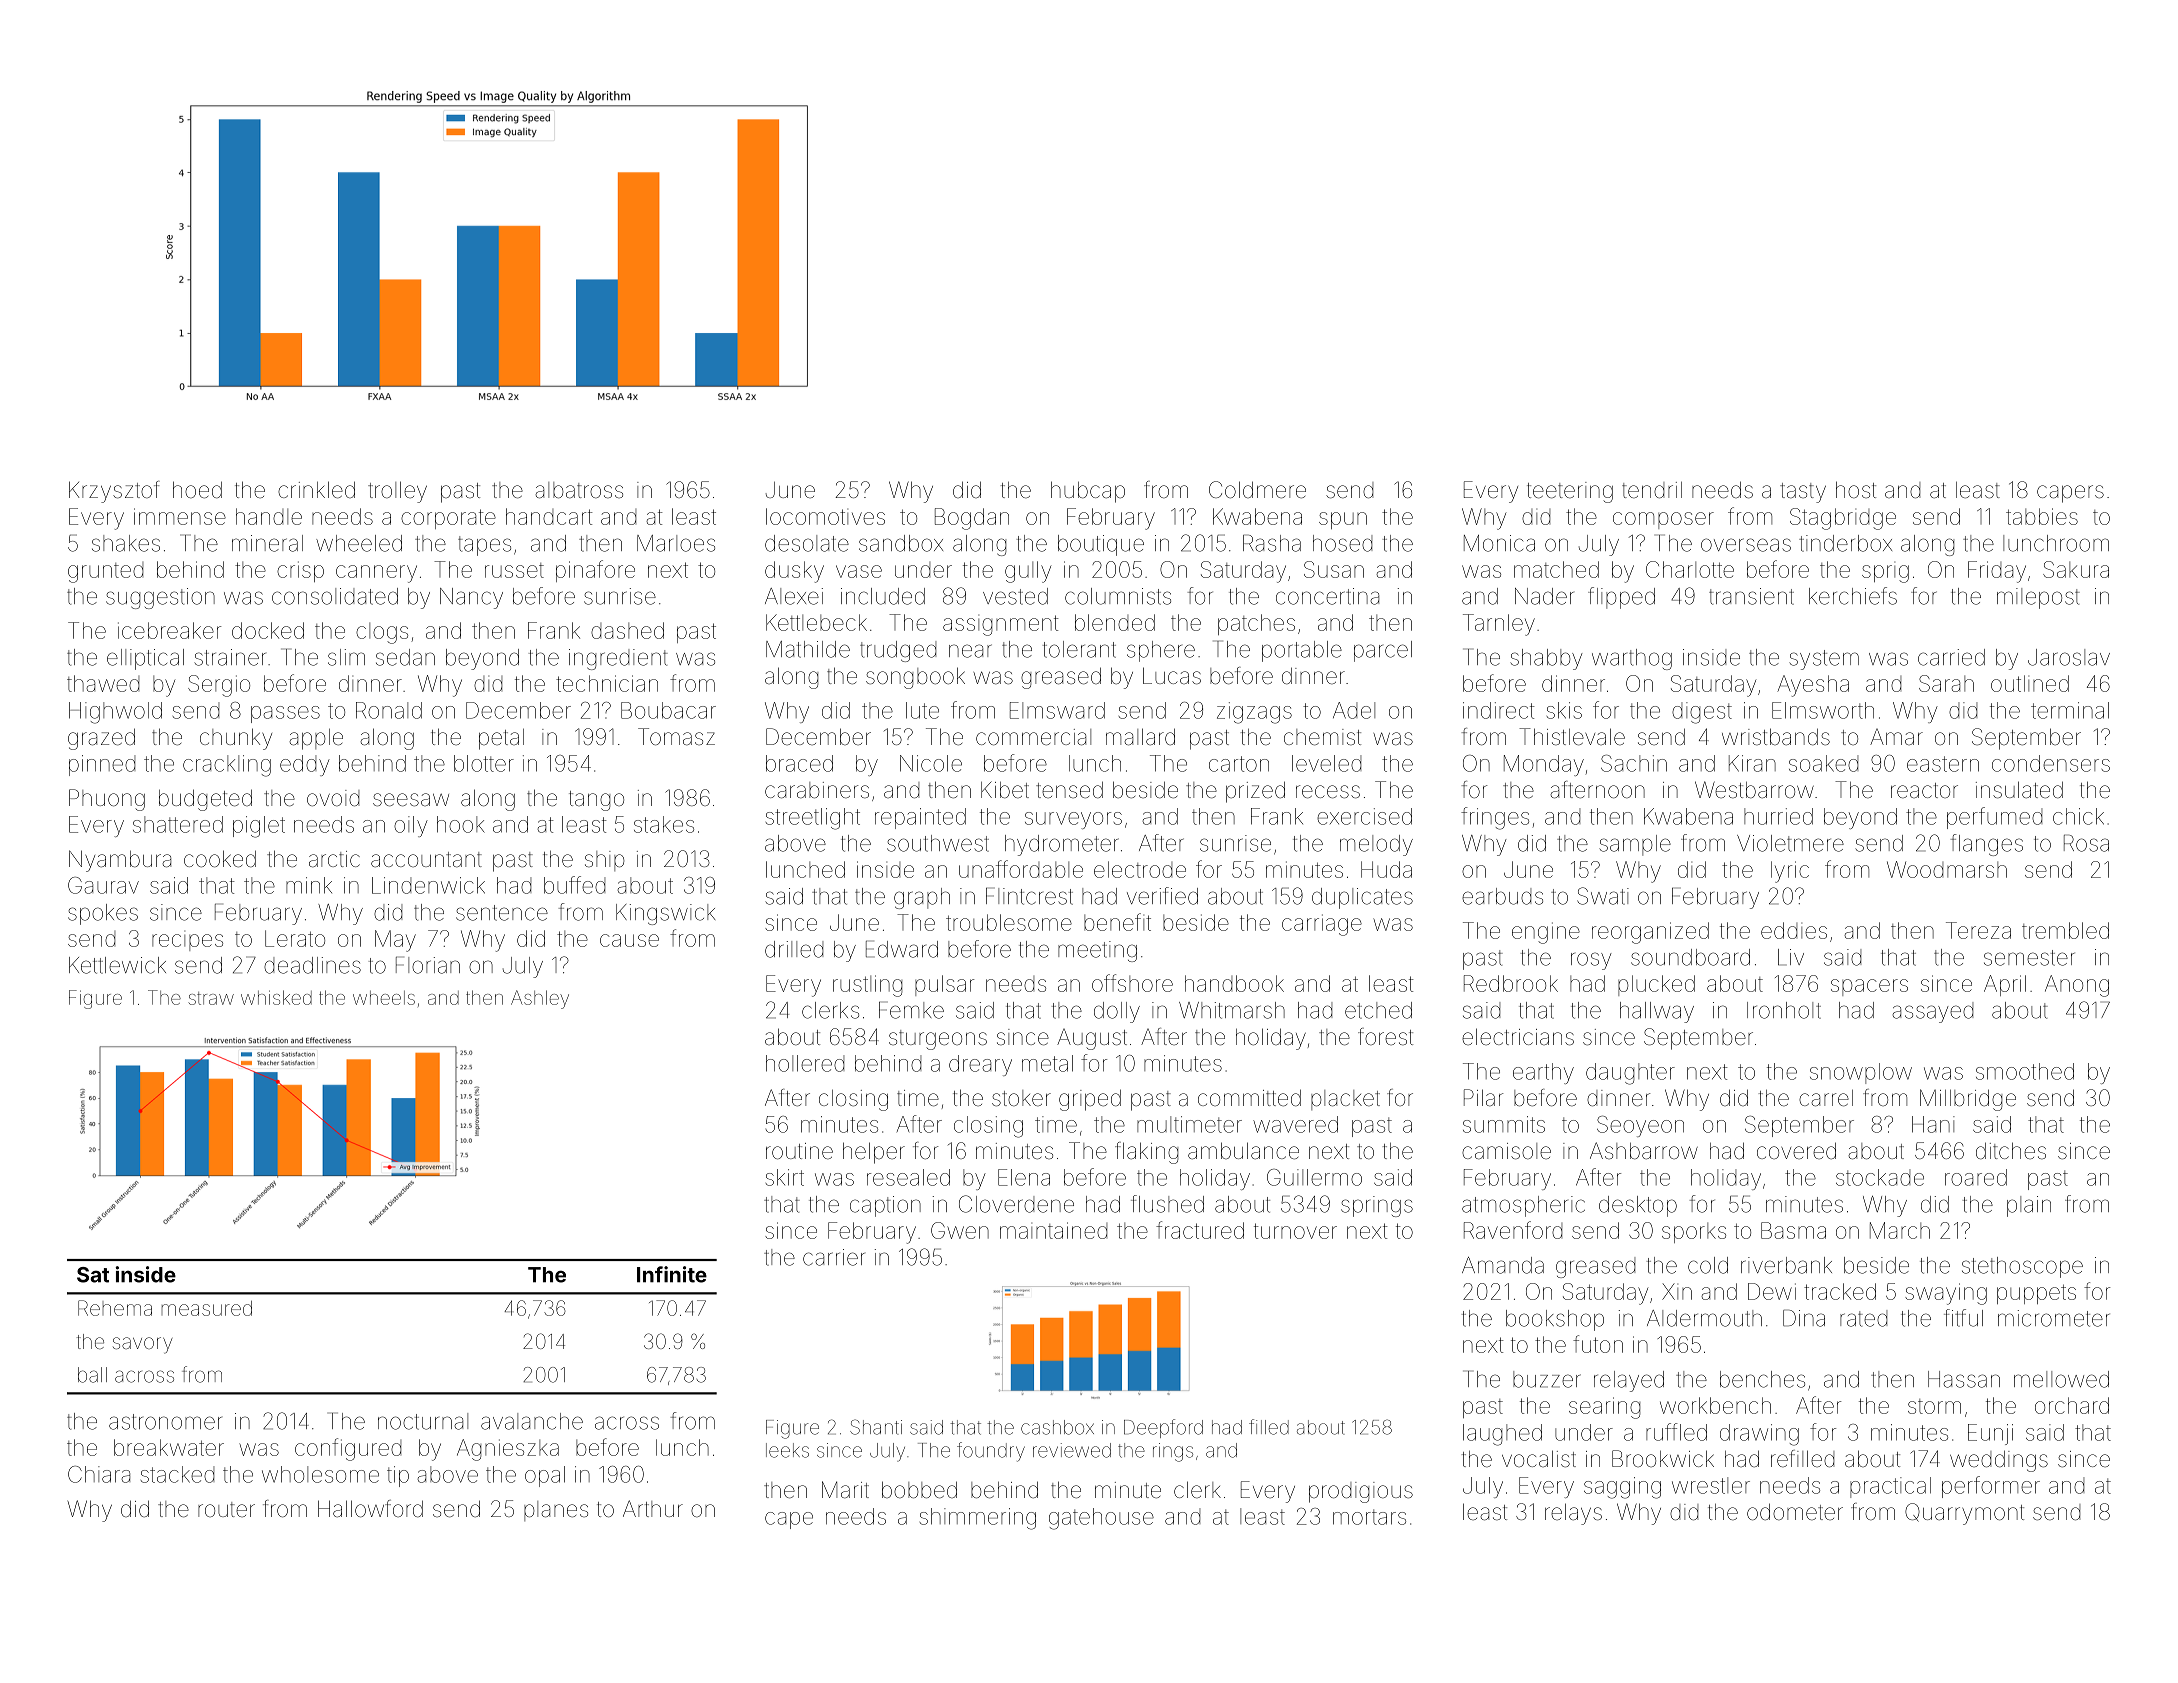  I want to click on astronomer, so click(165, 1422).
